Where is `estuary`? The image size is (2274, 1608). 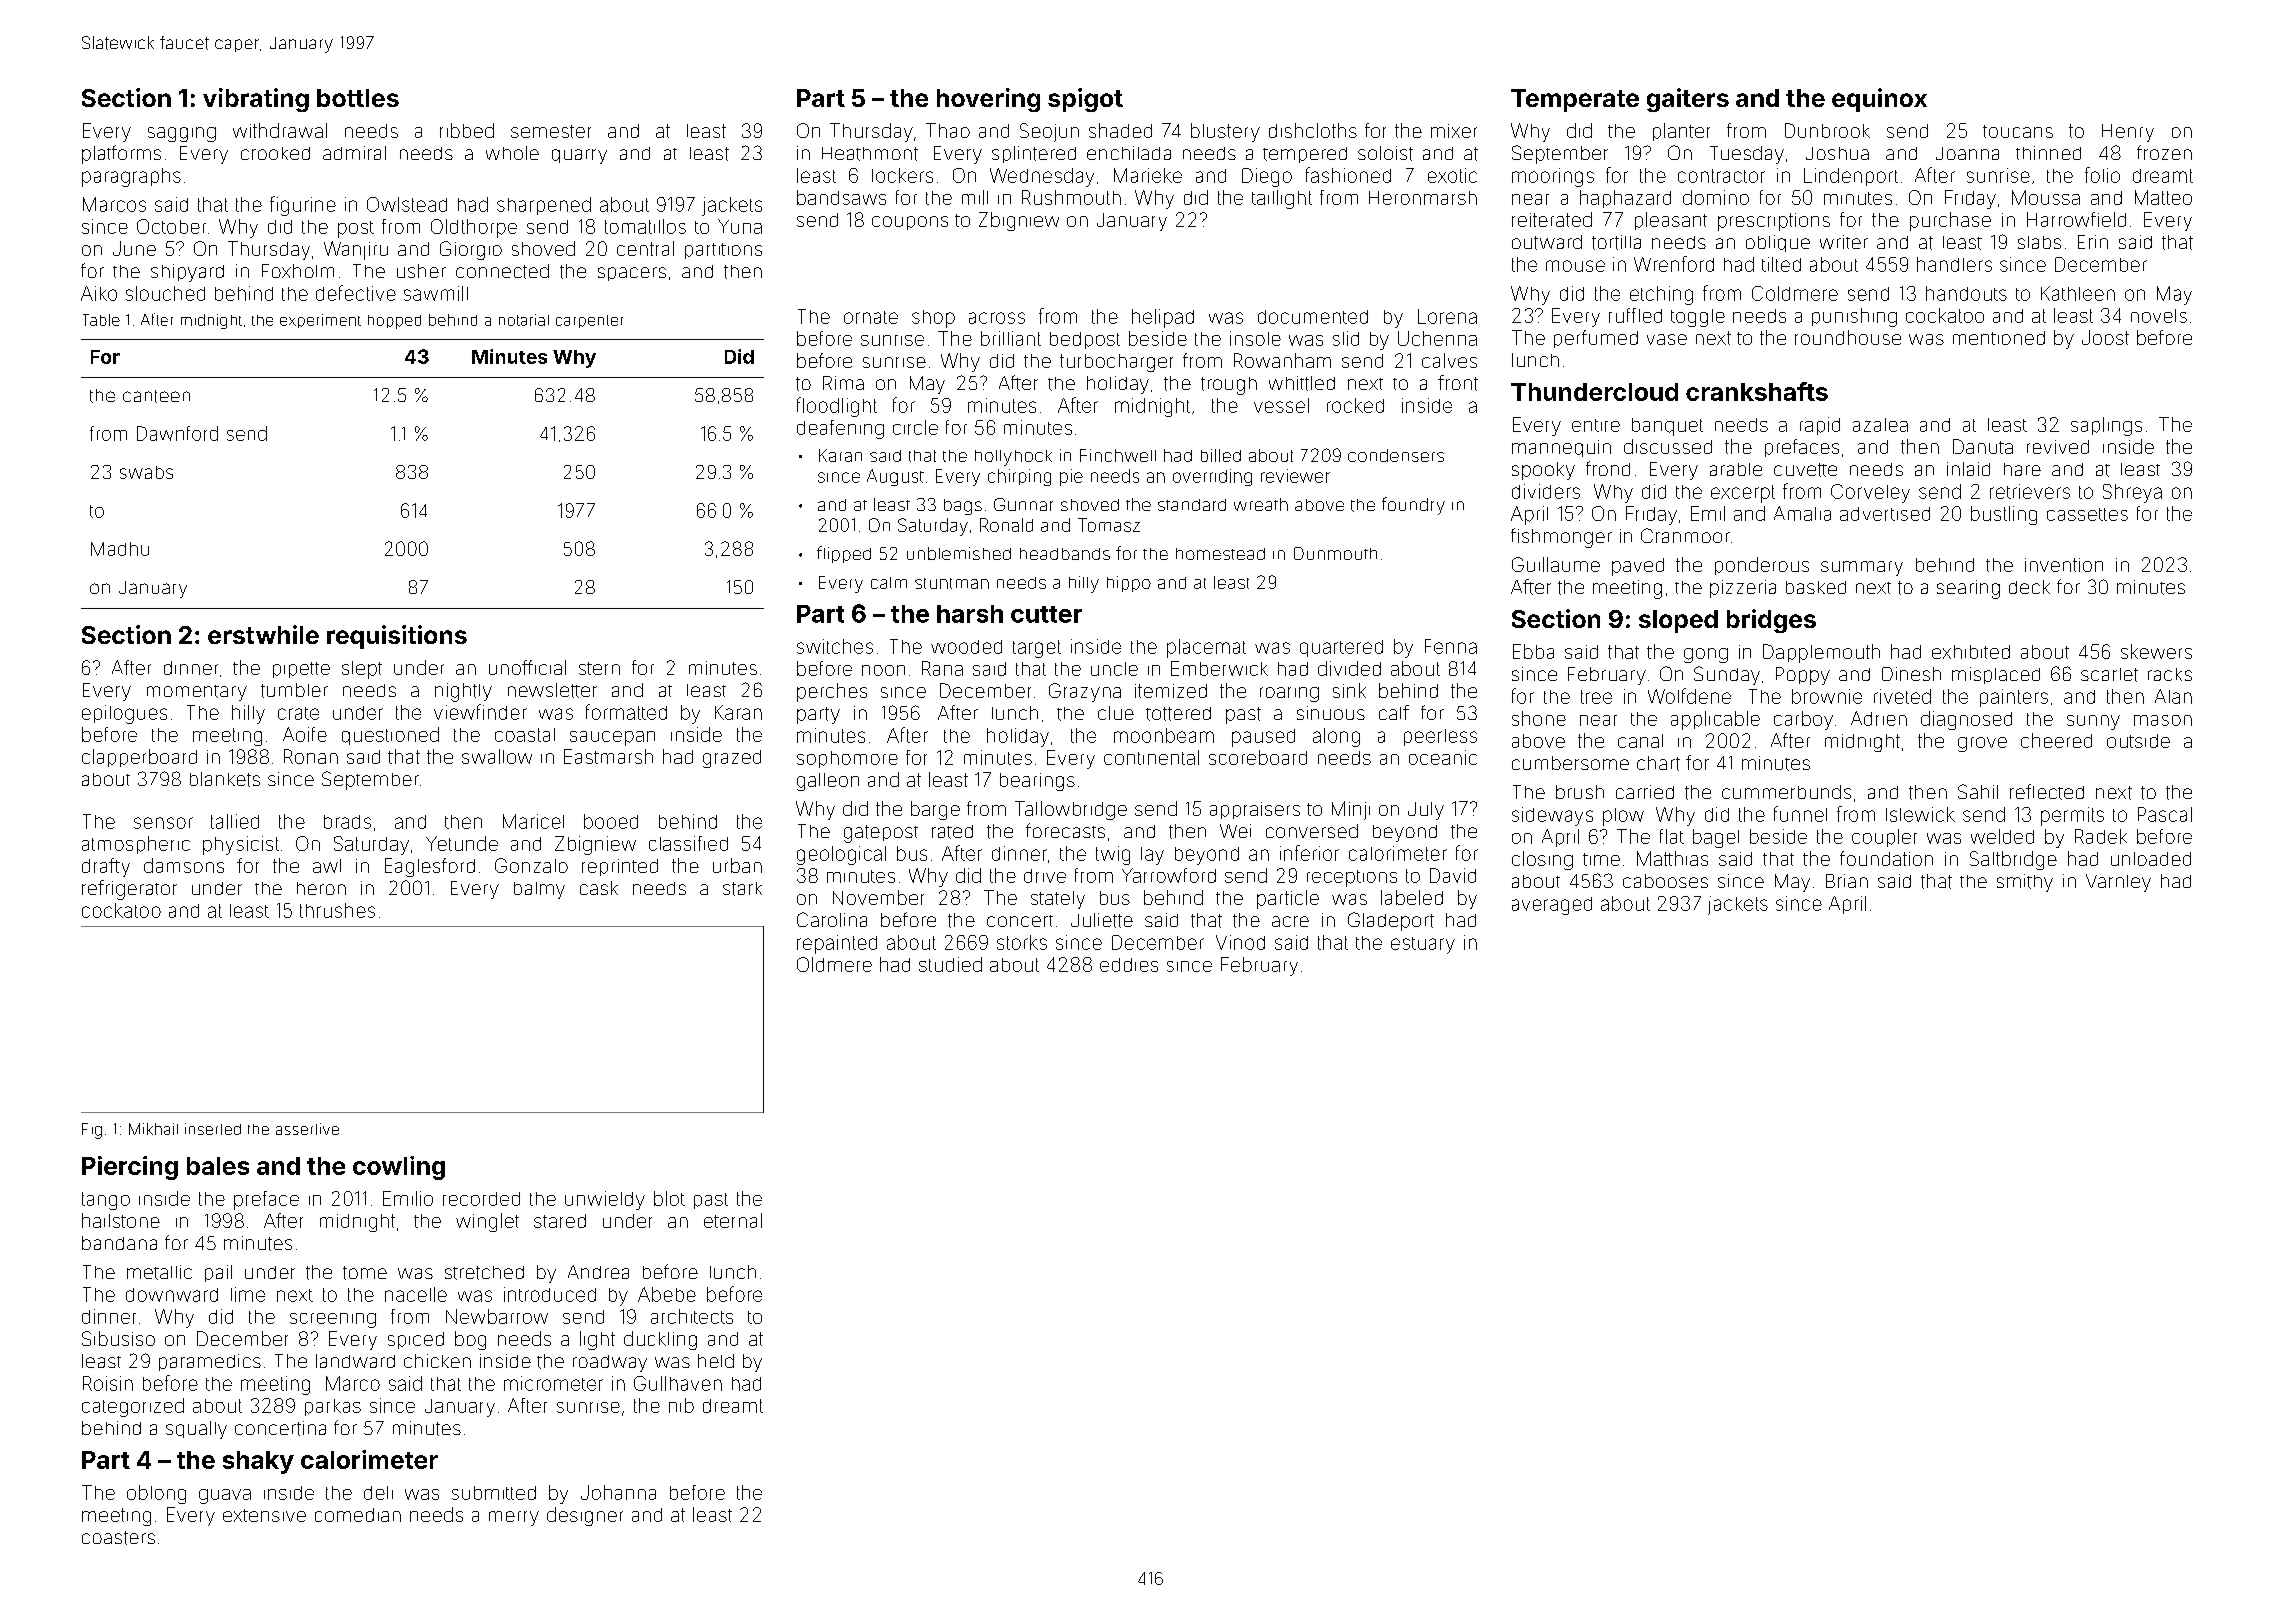 estuary is located at coordinates (1423, 945).
